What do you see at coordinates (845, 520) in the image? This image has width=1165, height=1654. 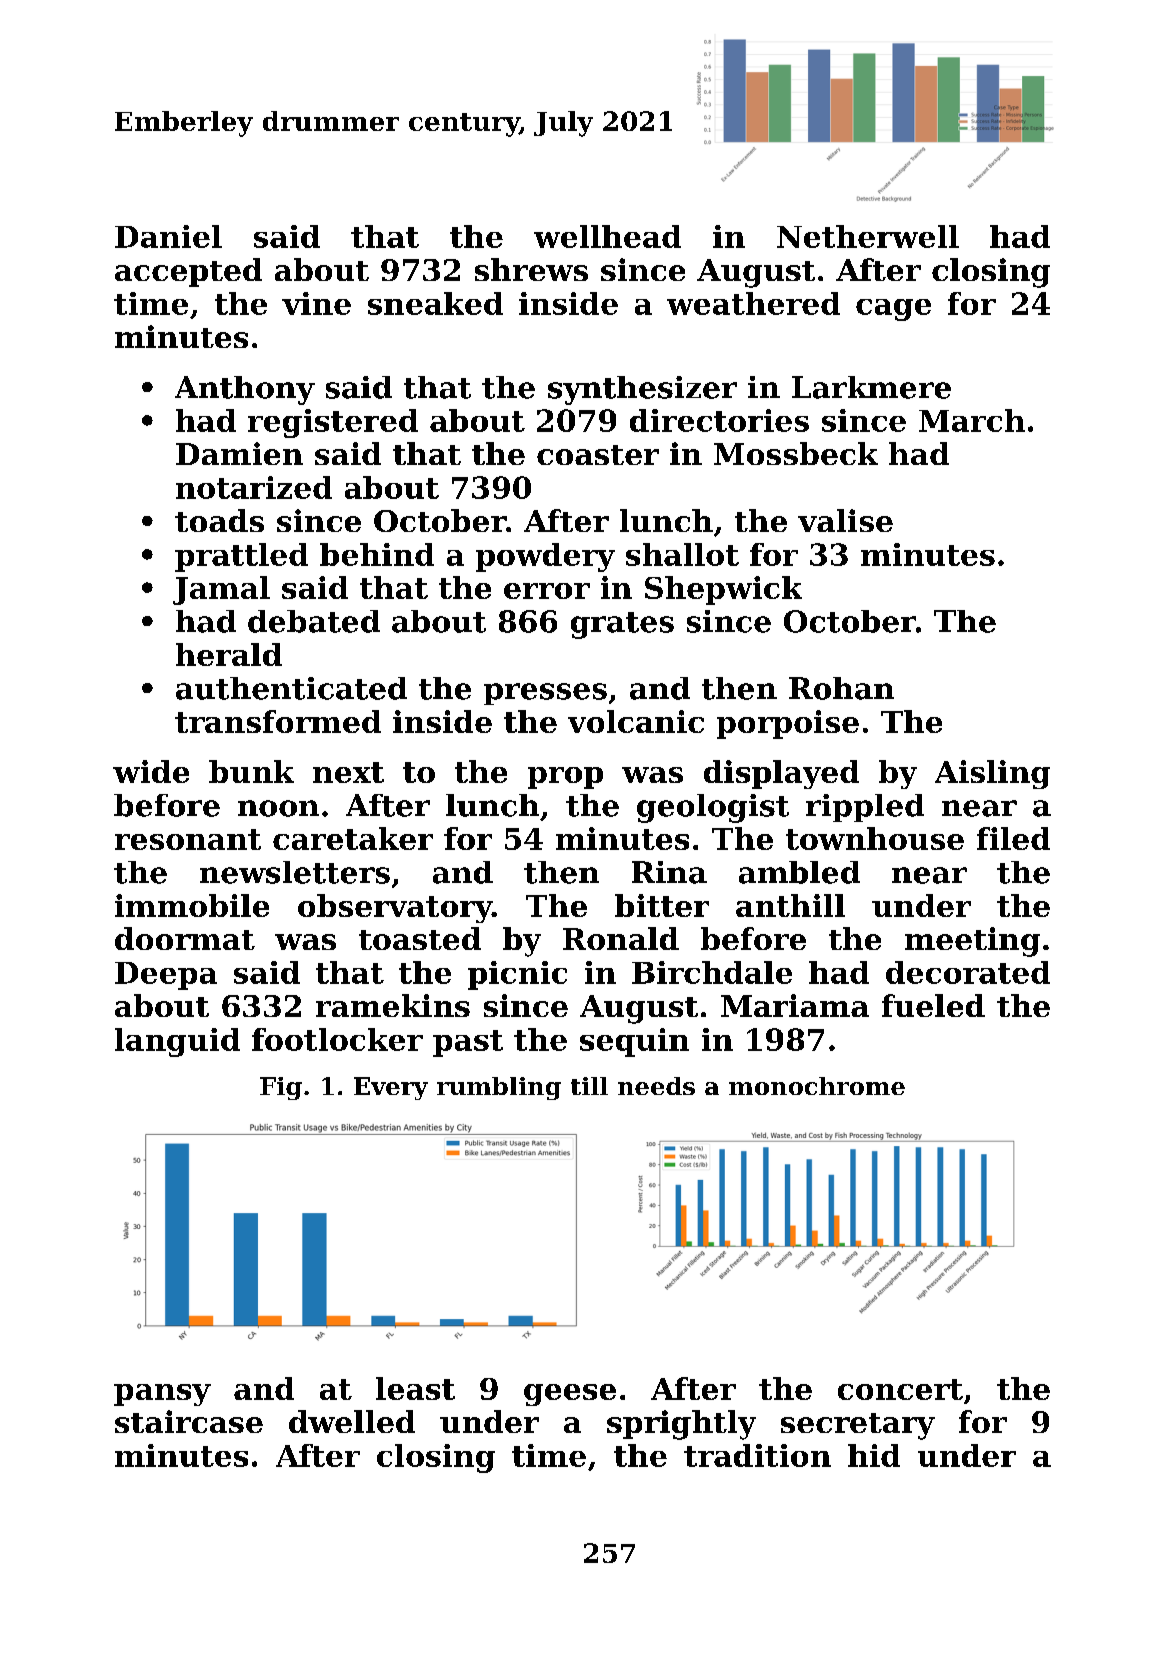 I see `valise` at bounding box center [845, 520].
